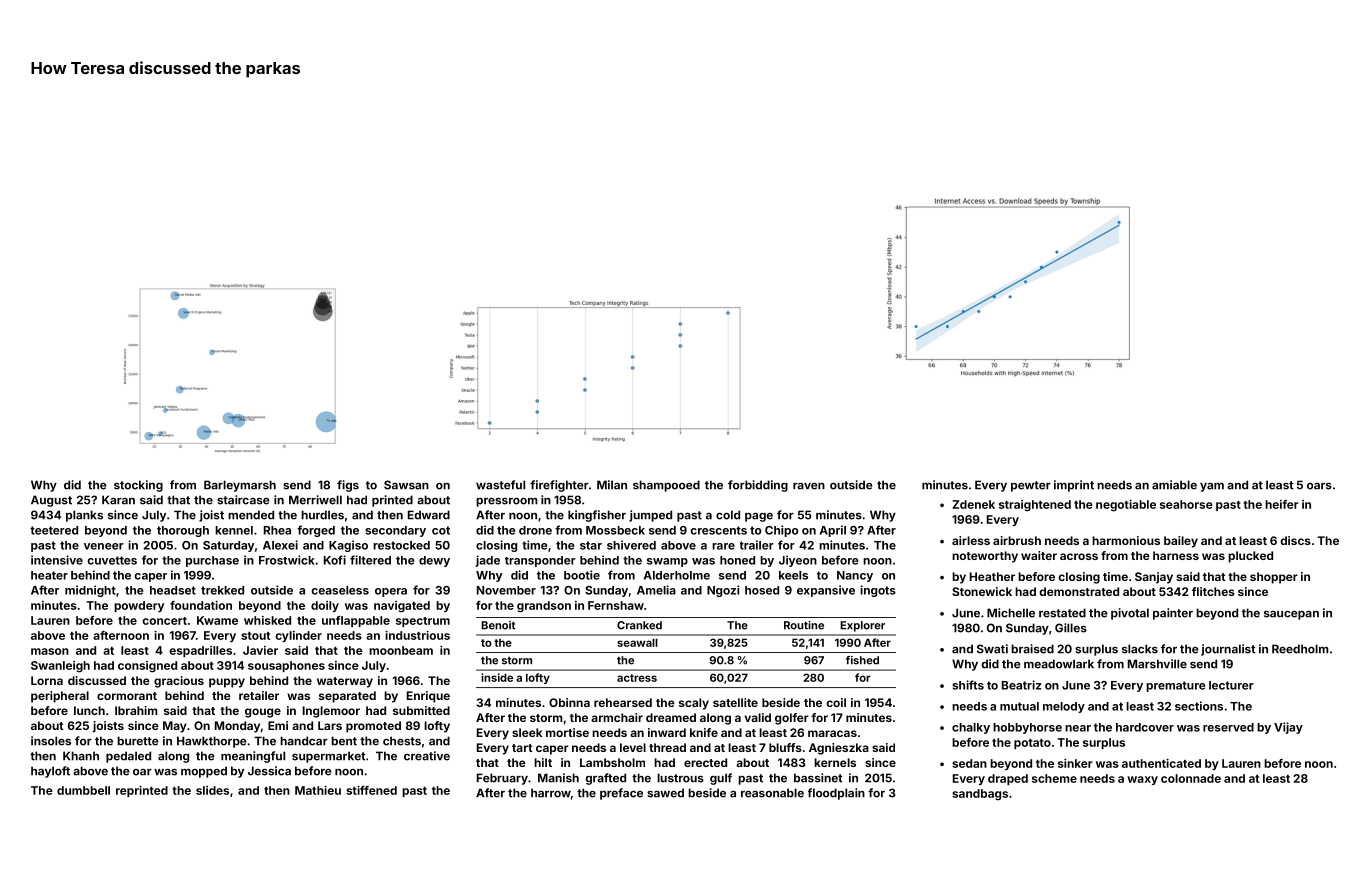 The width and height of the image is (1372, 887). I want to click on raven, so click(809, 486).
